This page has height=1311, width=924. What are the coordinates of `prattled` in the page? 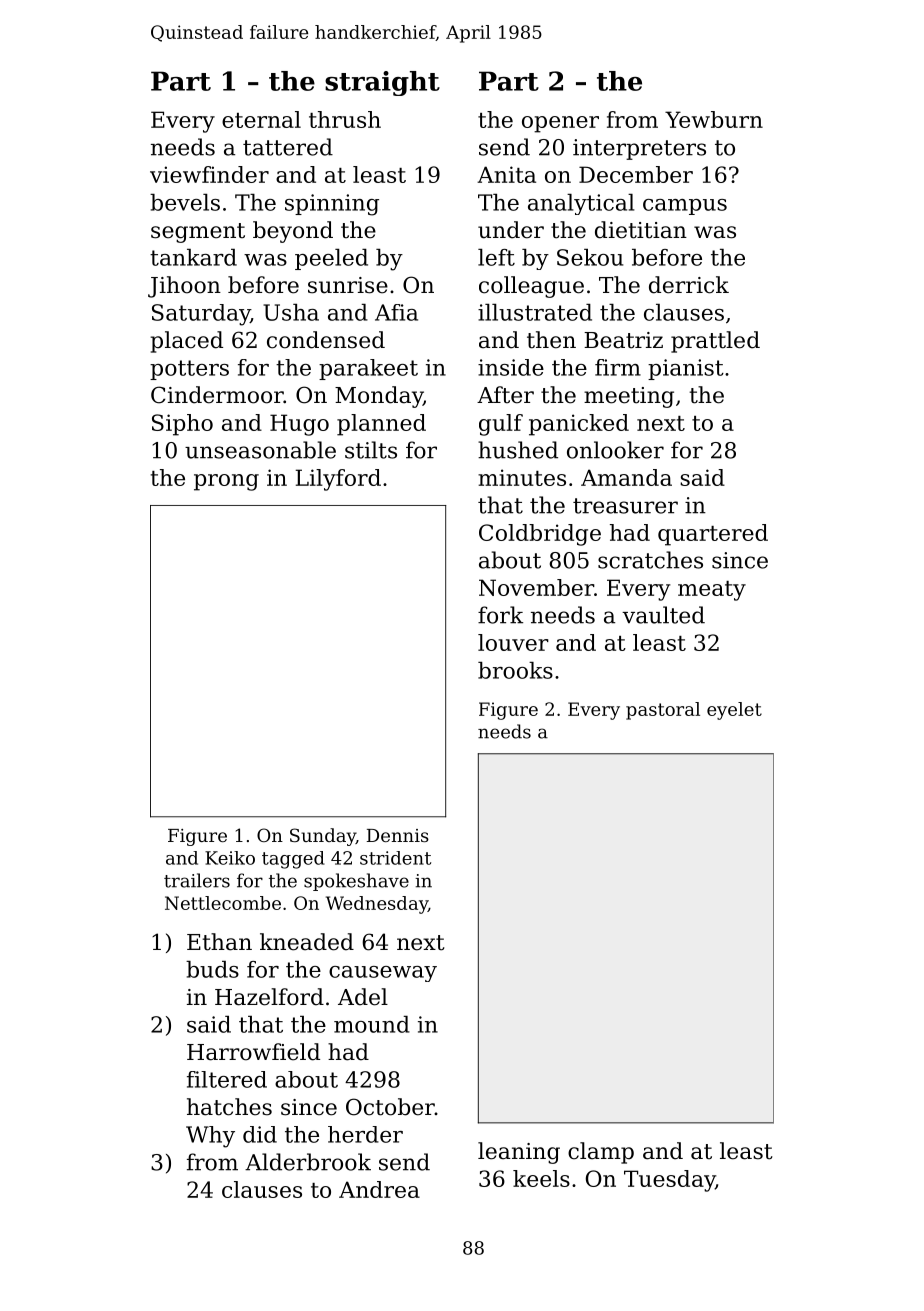 It's located at (715, 342).
